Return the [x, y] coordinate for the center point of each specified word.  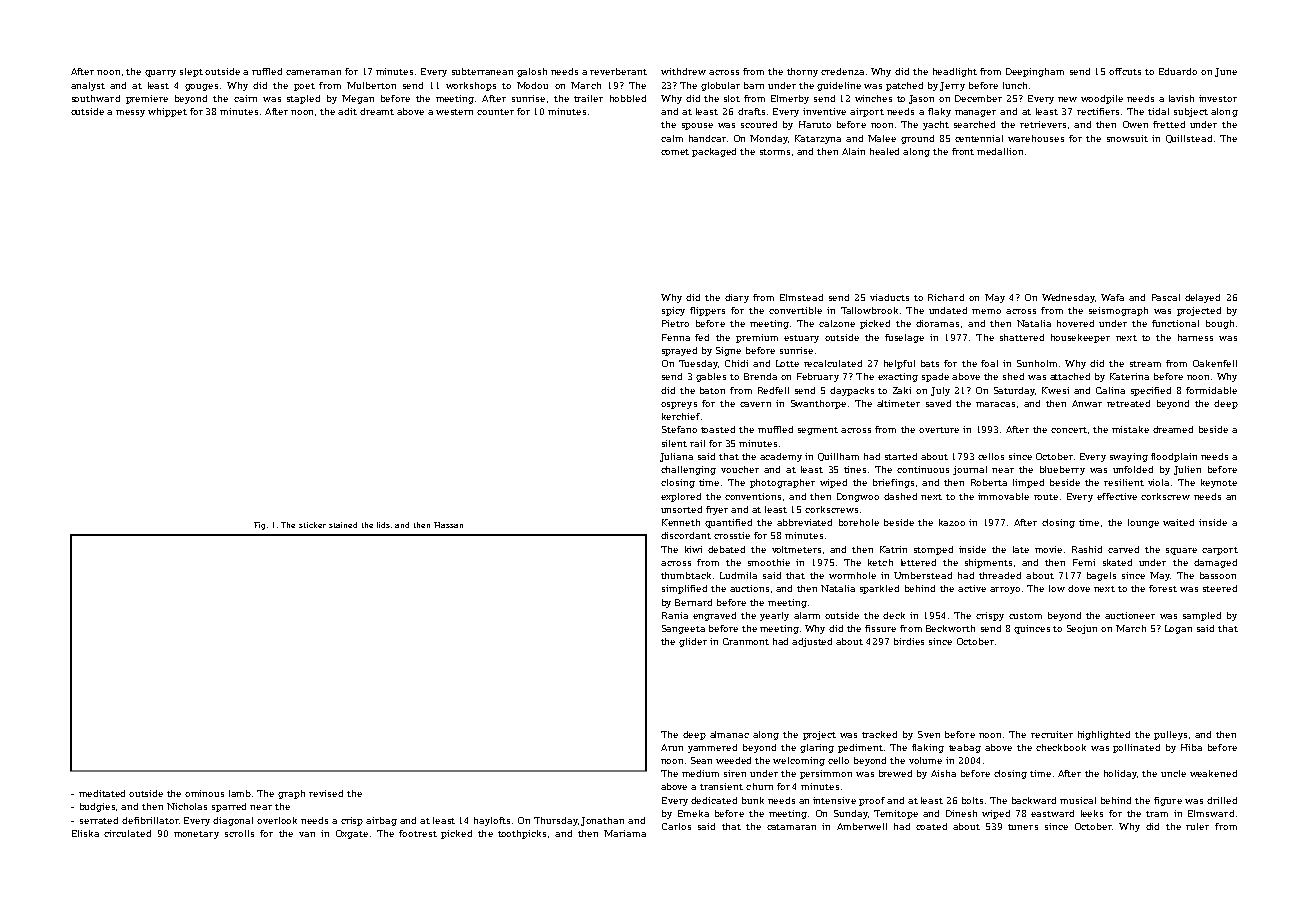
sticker [312, 525]
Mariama [625, 833]
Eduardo [1178, 71]
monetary [196, 835]
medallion [1000, 151]
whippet [167, 112]
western [454, 112]
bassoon [1218, 575]
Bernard [693, 602]
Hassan [448, 525]
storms [775, 152]
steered [1220, 588]
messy [130, 113]
